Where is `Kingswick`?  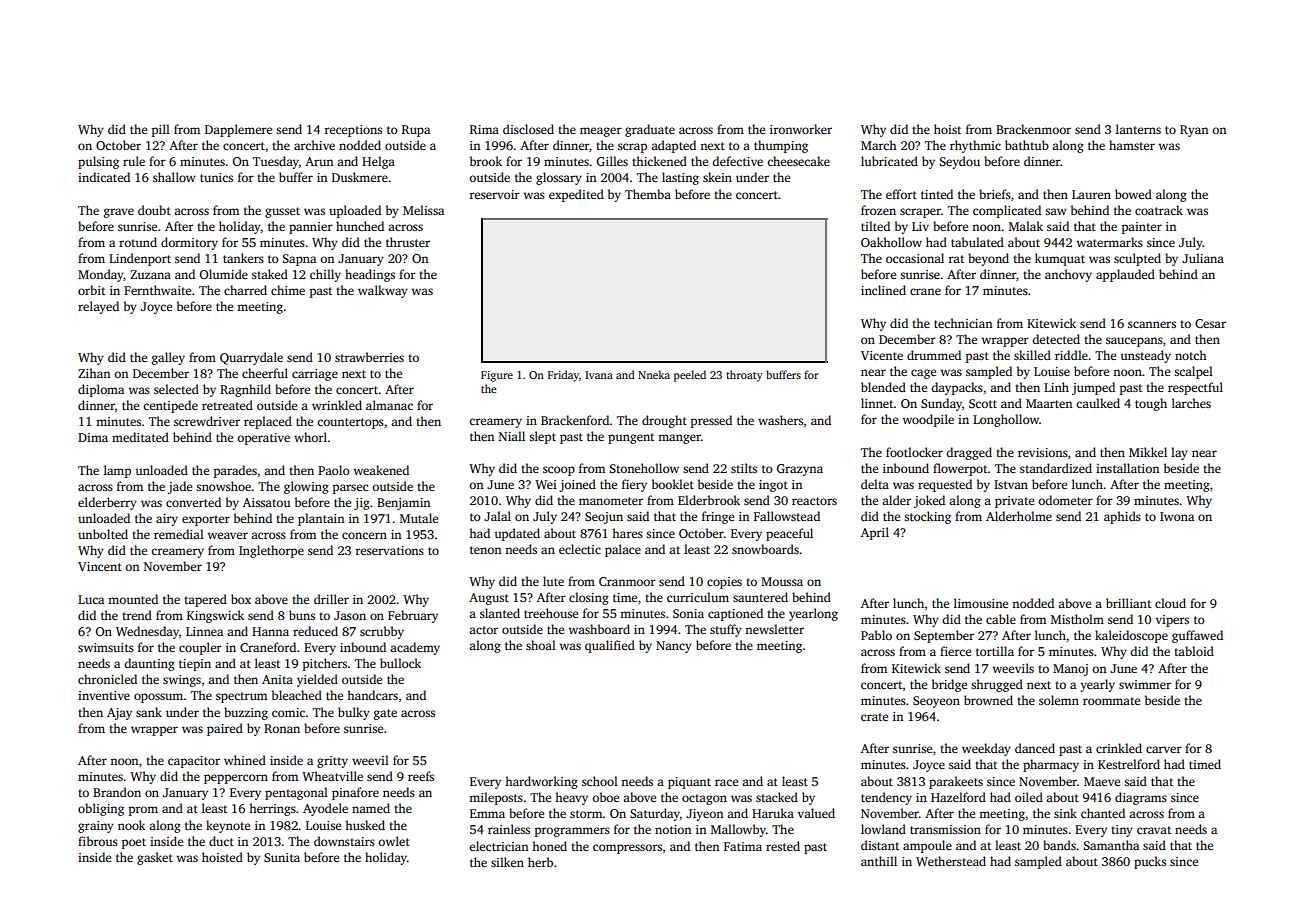 Kingswick is located at coordinates (215, 616).
